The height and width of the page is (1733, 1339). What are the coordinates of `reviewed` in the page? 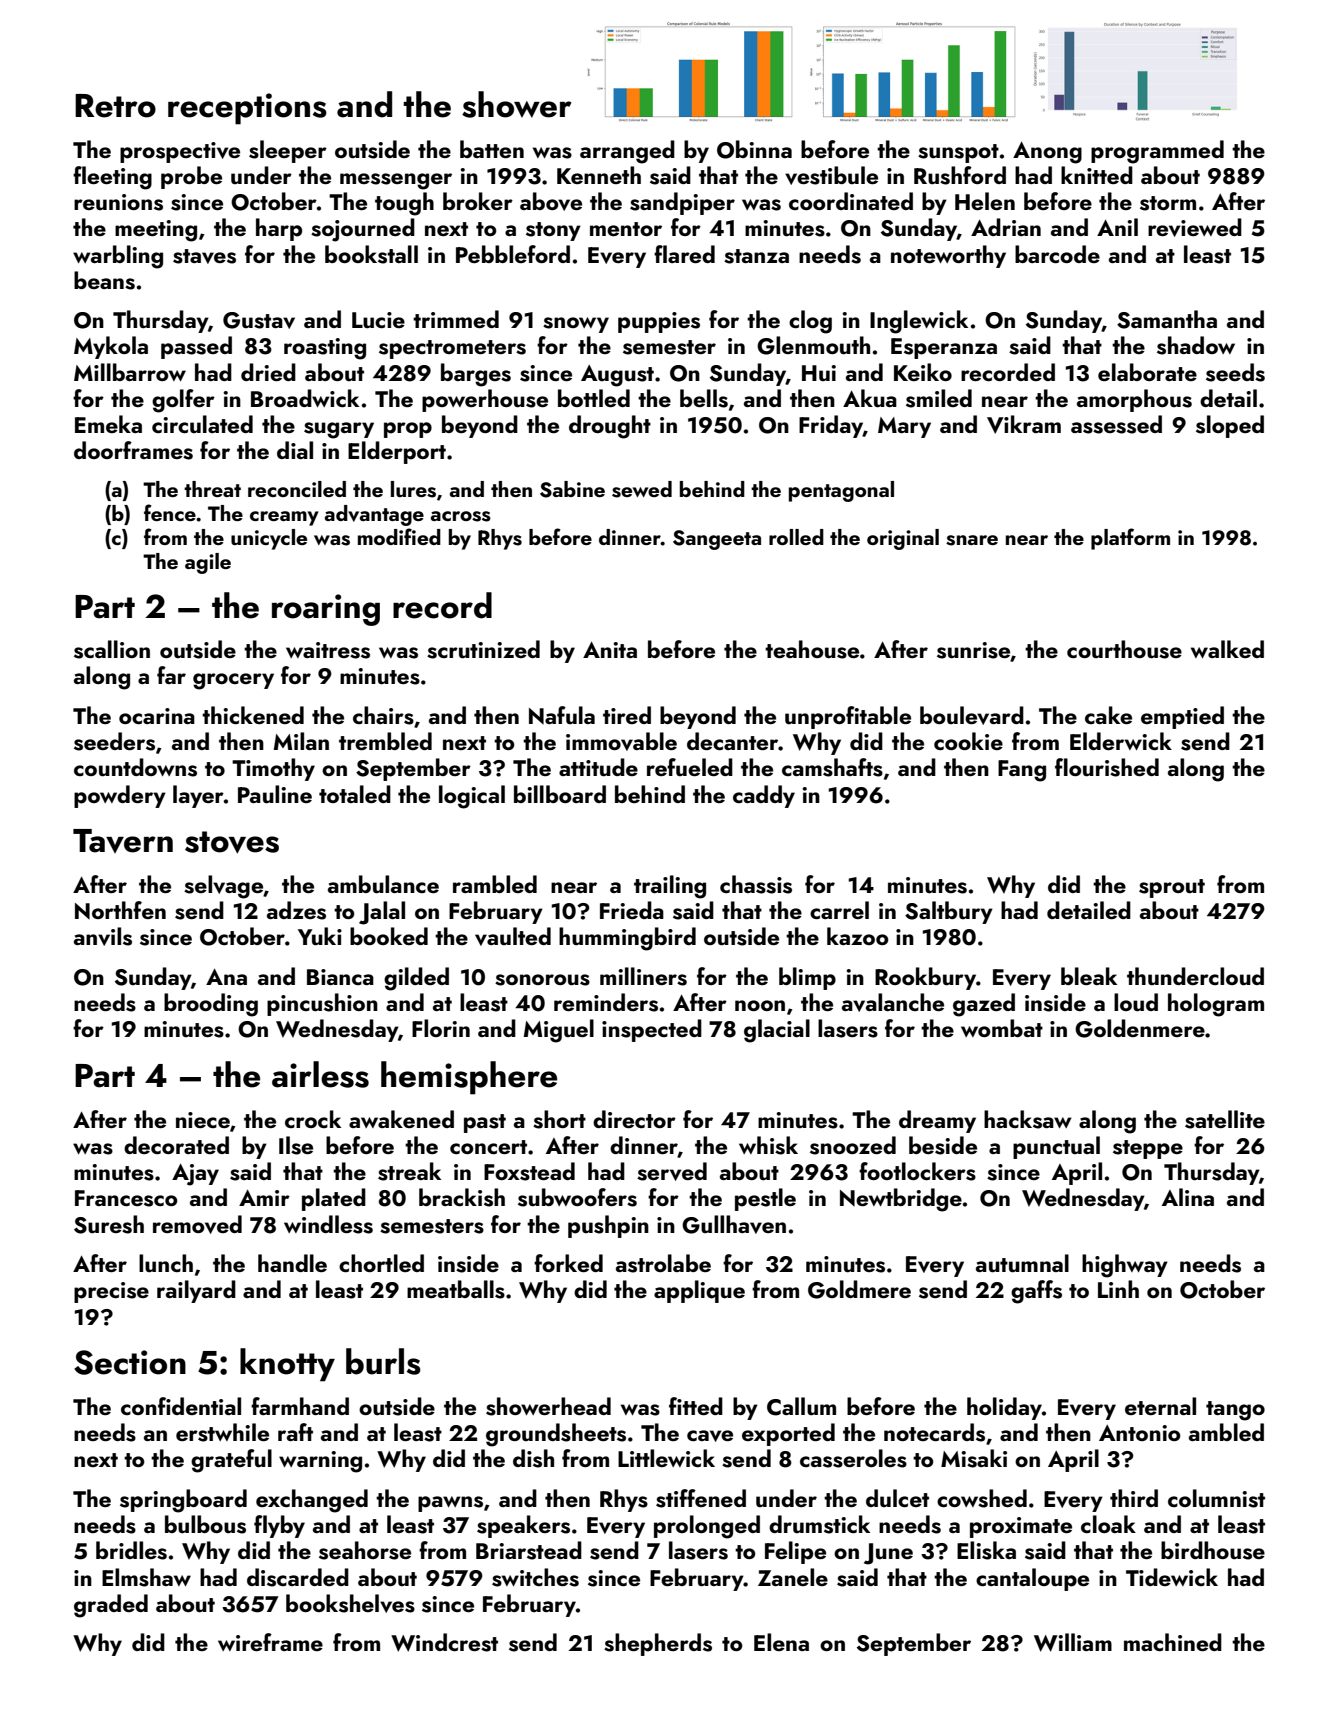 It's located at (1195, 227).
